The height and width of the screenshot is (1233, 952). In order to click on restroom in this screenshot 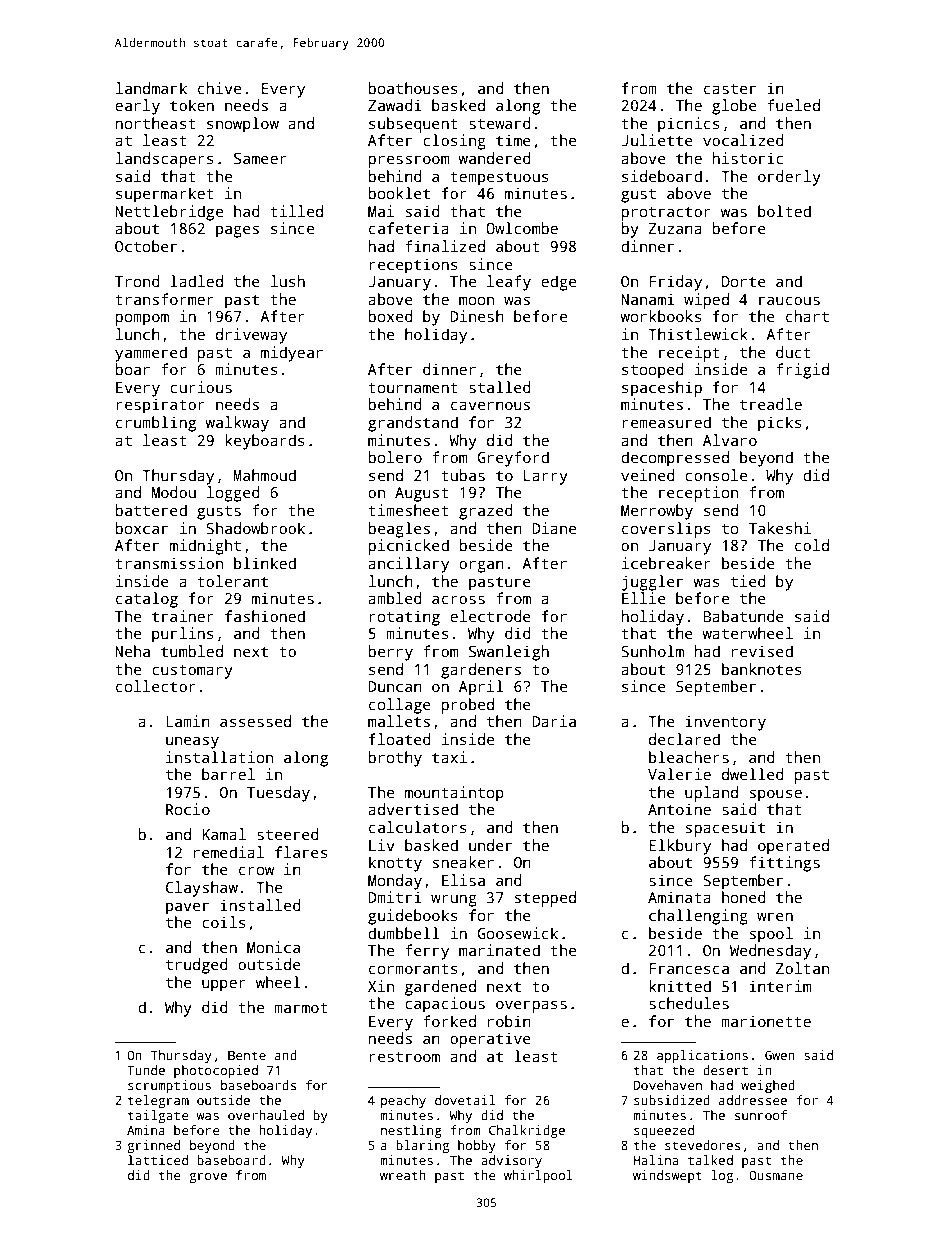, I will do `click(404, 1057)`.
